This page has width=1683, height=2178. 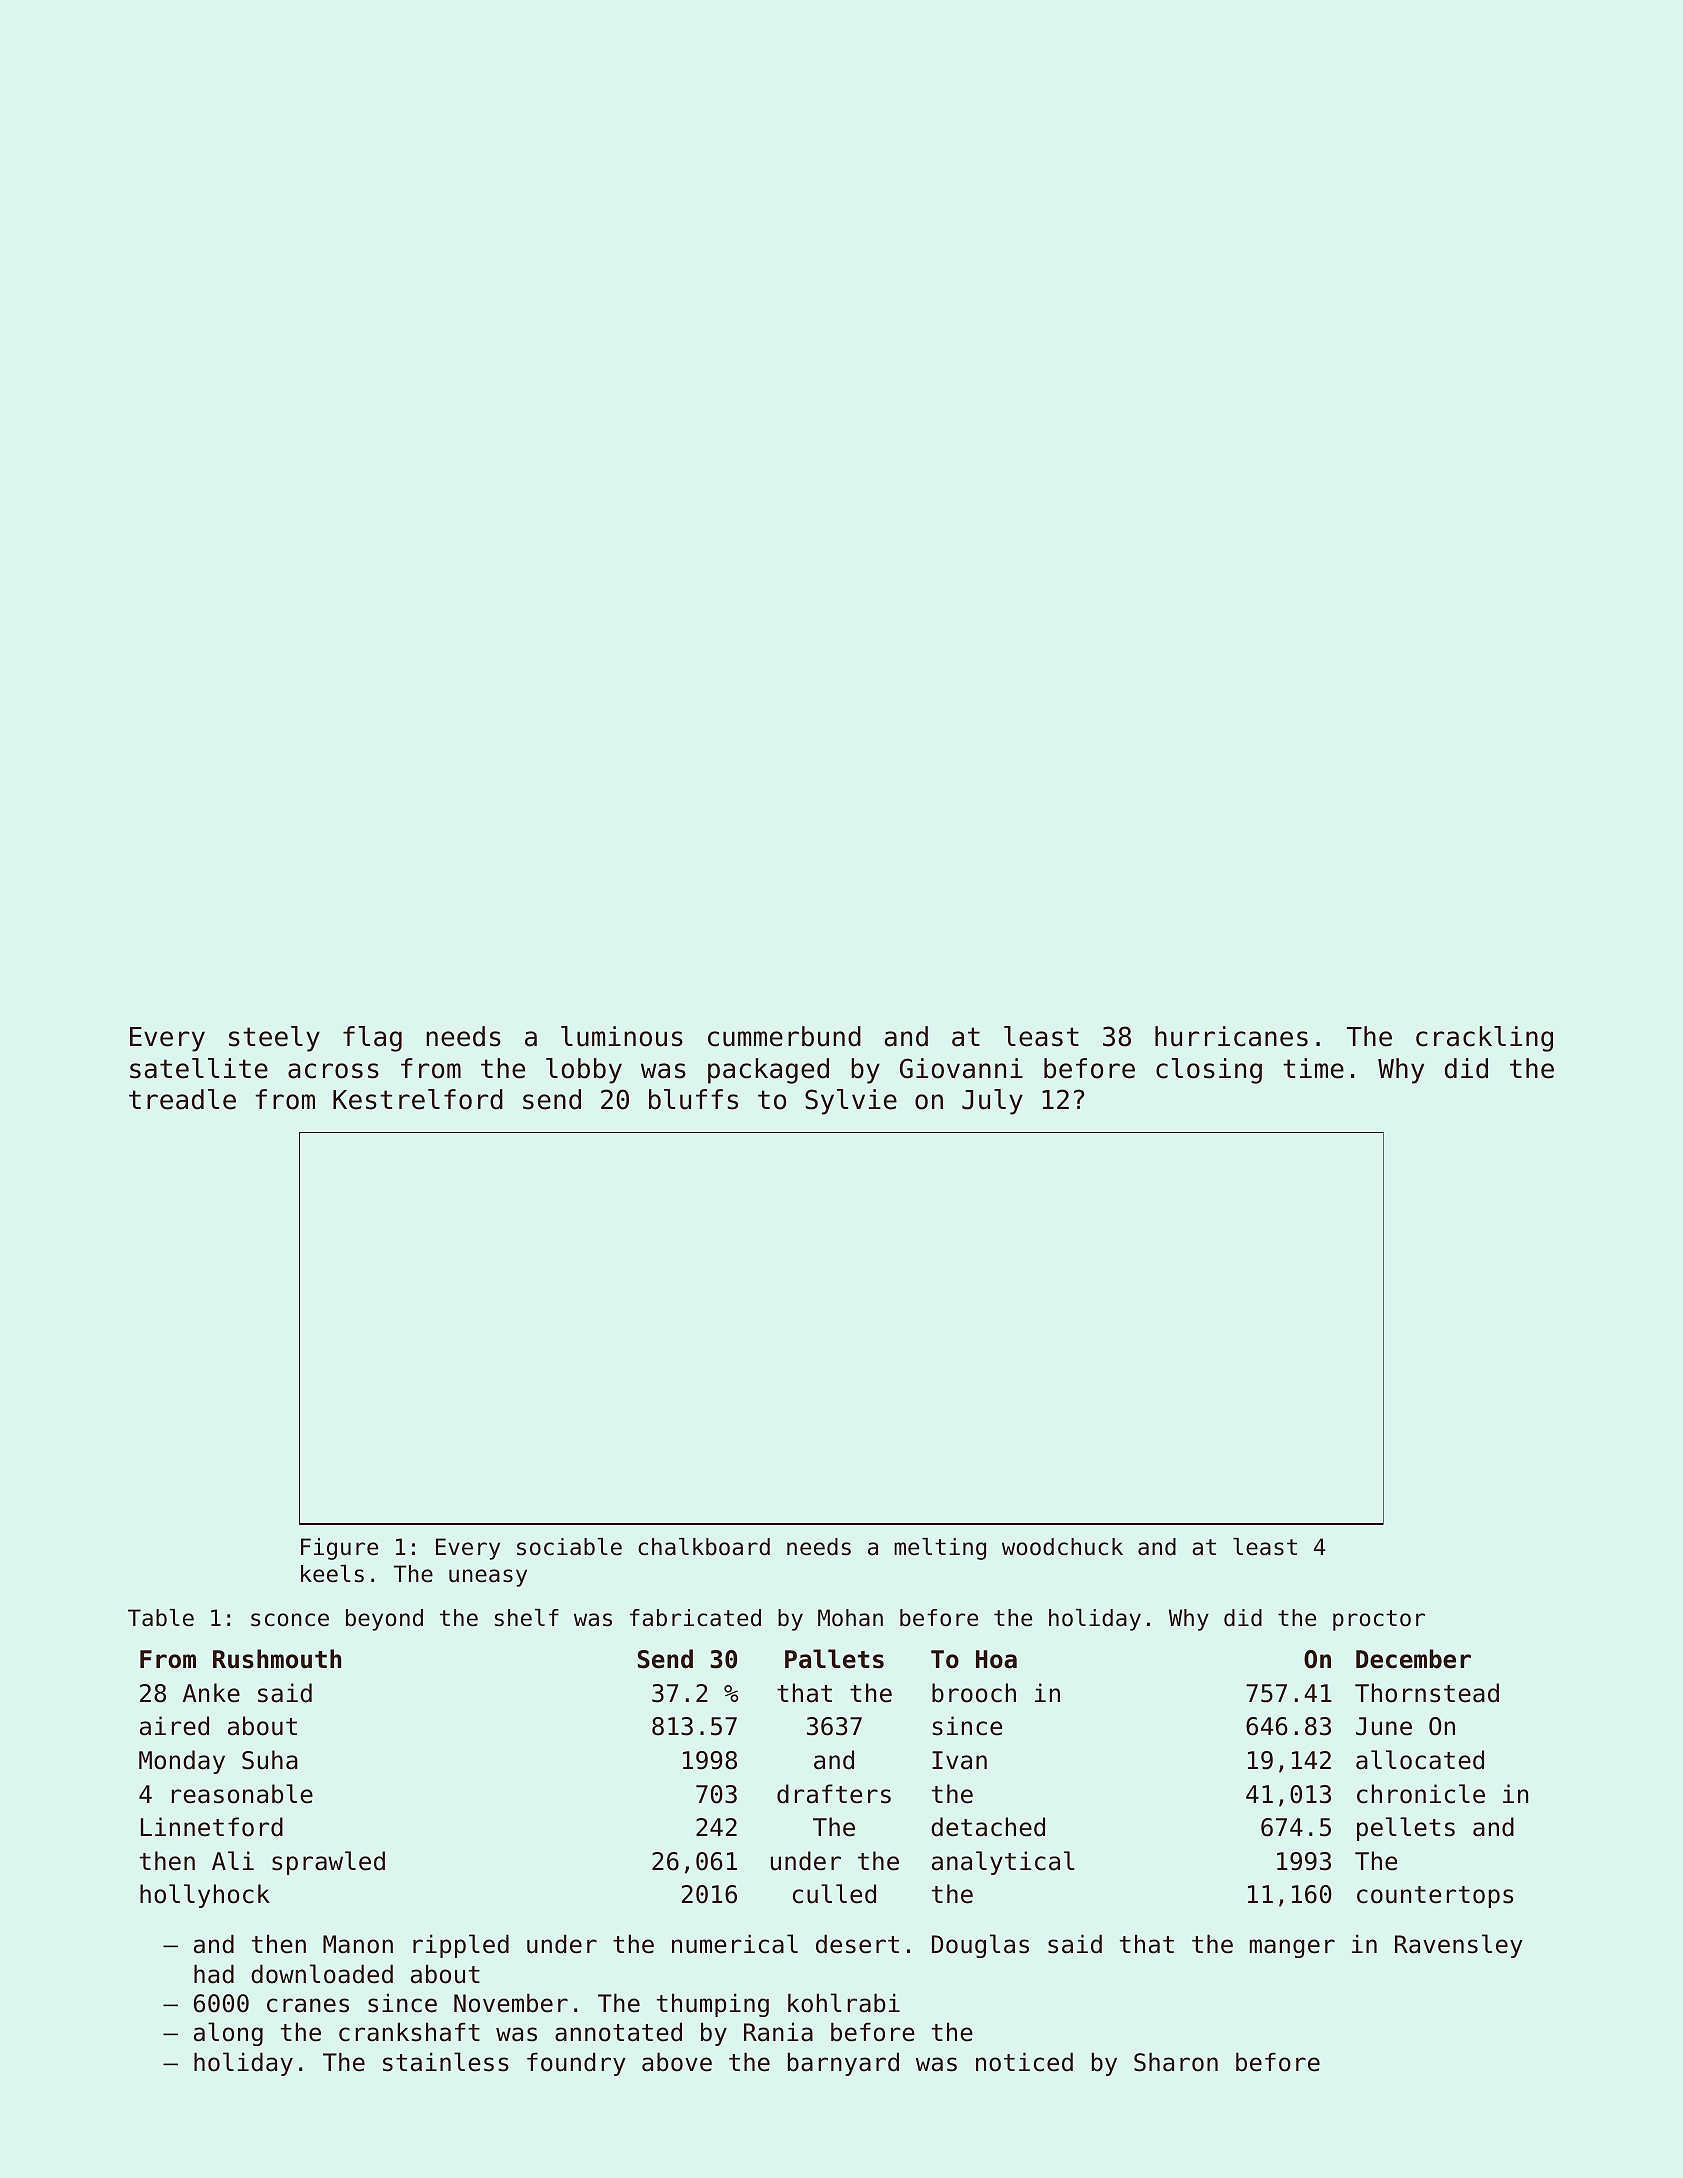 I want to click on noticed, so click(x=1024, y=2062).
